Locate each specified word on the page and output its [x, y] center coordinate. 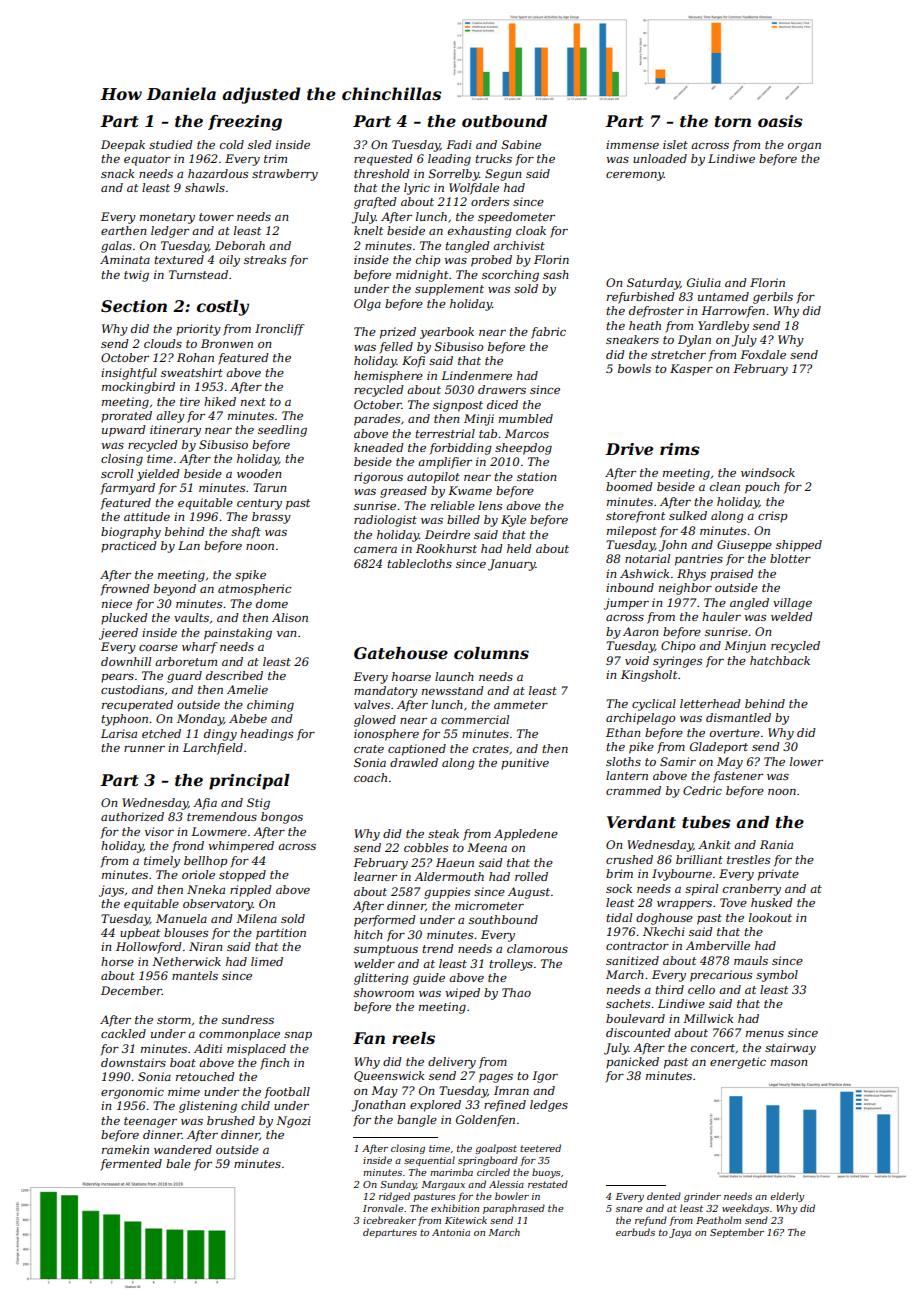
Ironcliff [279, 330]
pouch [762, 488]
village [792, 604]
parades [377, 420]
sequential [429, 1161]
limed [267, 961]
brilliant [699, 859]
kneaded [379, 447]
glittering [381, 979]
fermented [131, 1165]
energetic [738, 1063]
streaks [265, 259]
